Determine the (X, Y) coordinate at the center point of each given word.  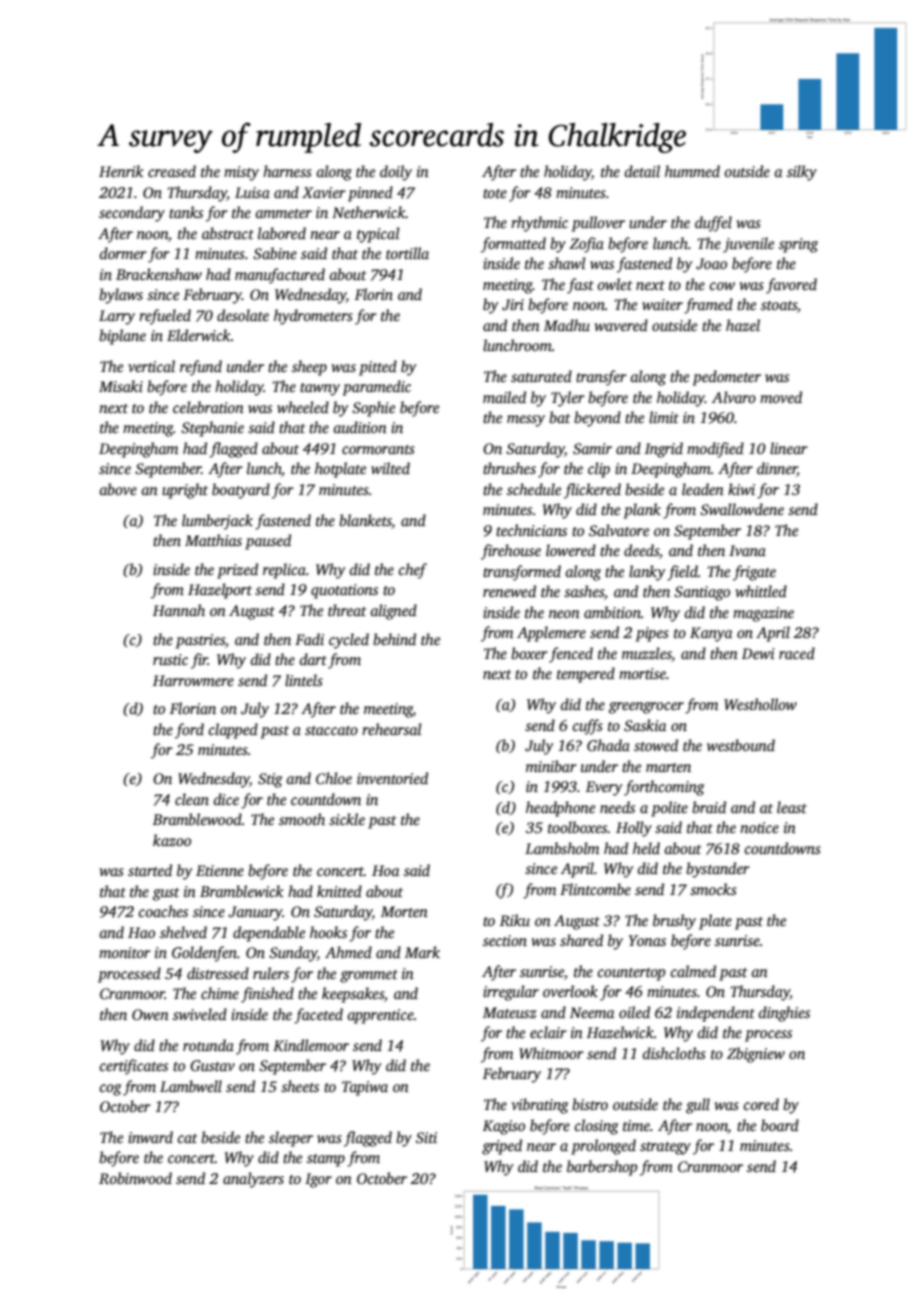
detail (642, 171)
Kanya (711, 634)
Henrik (121, 171)
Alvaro (734, 397)
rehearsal (392, 729)
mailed (504, 397)
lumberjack (217, 522)
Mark (422, 952)
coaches (163, 911)
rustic (170, 659)
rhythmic (539, 224)
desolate (243, 315)
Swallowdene (742, 509)
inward (150, 1137)
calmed (693, 971)
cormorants (378, 449)
